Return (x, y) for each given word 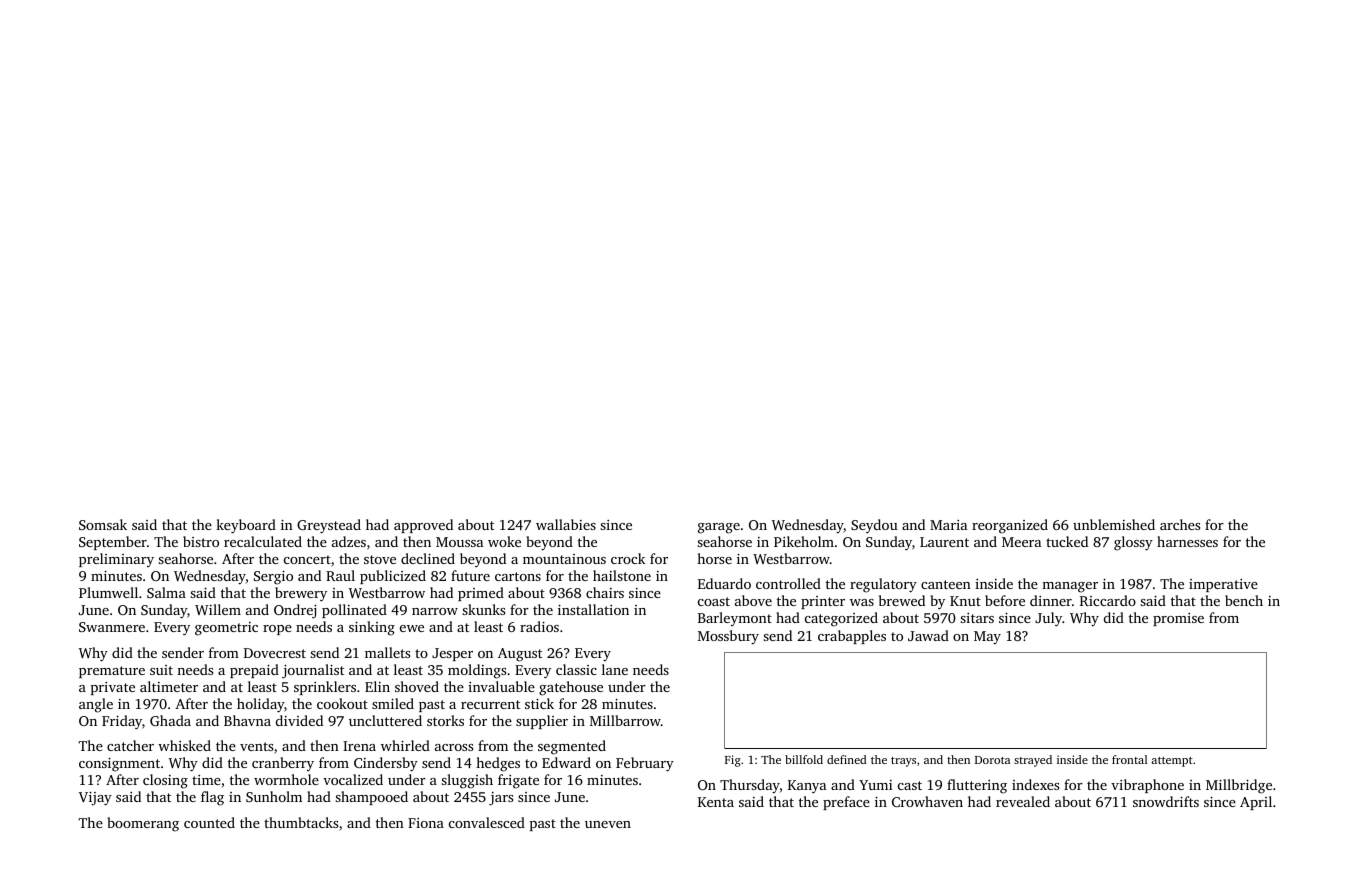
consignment (119, 764)
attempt (1172, 762)
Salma (166, 592)
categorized (841, 619)
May (987, 638)
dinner (1051, 600)
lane (615, 669)
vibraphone (1147, 786)
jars (501, 799)
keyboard (246, 526)
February (645, 764)
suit (161, 670)
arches (1180, 524)
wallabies (566, 524)
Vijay (95, 798)
